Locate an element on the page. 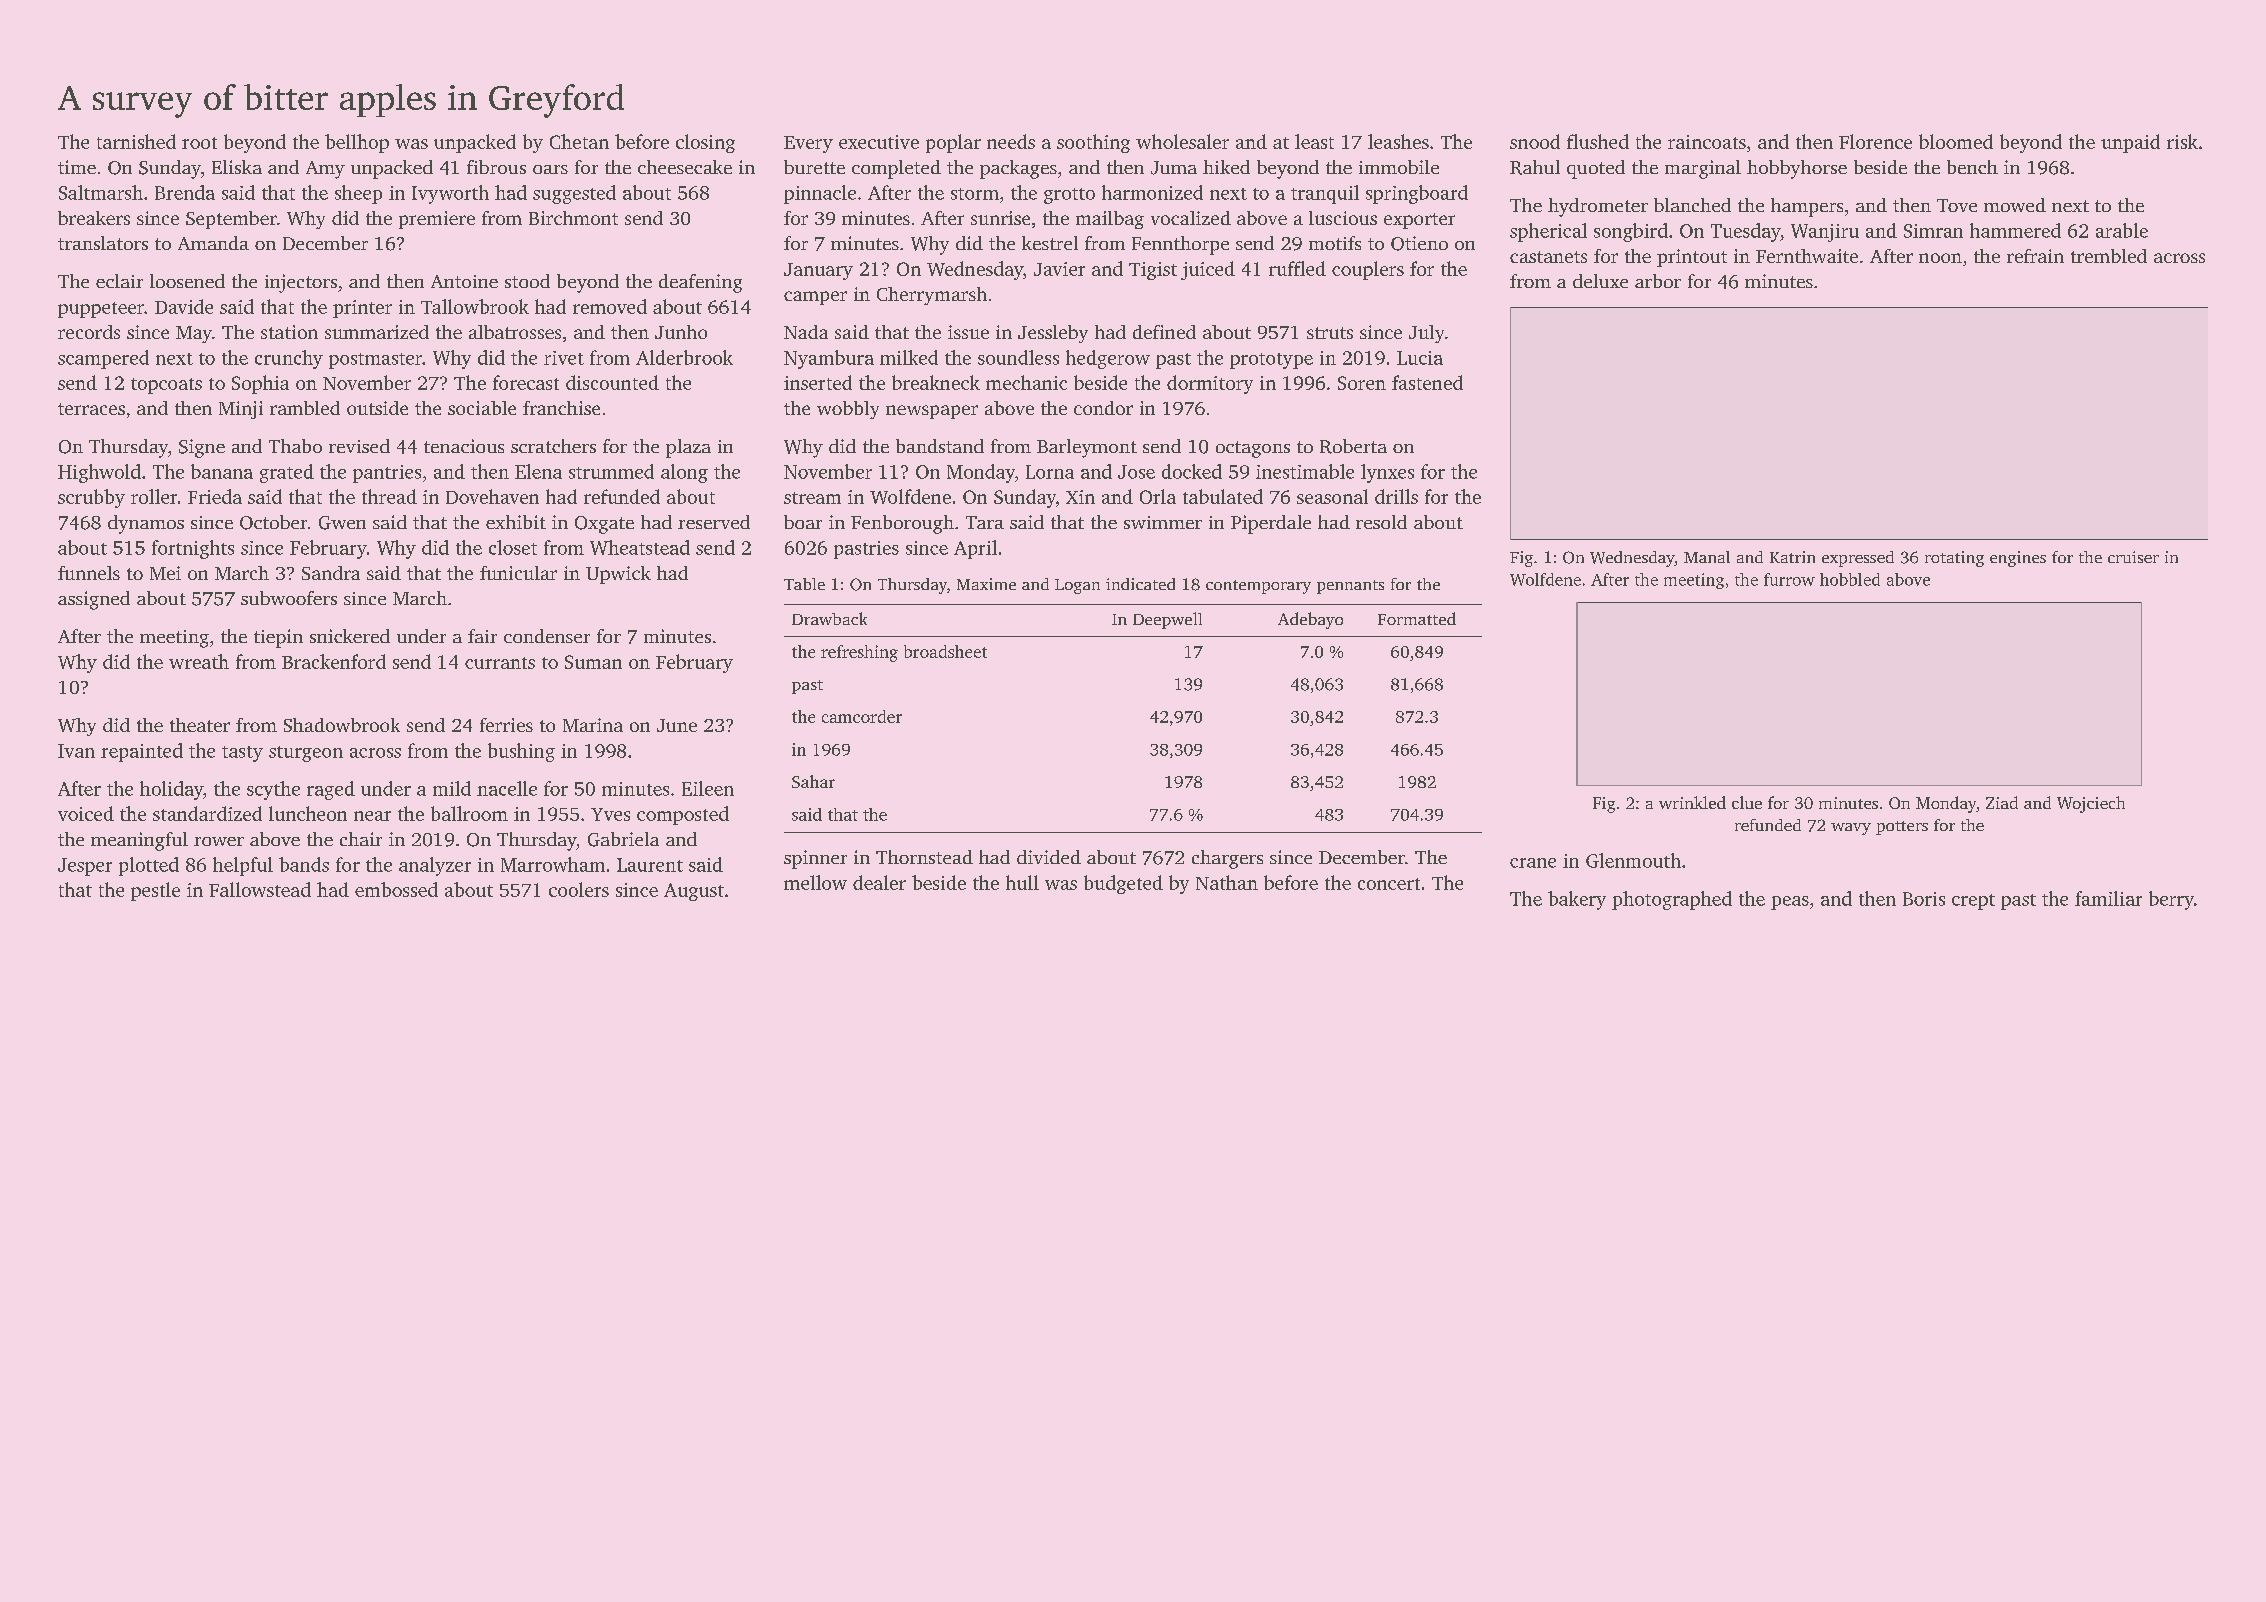 This image has width=2266, height=1602. injectors is located at coordinates (301, 283).
